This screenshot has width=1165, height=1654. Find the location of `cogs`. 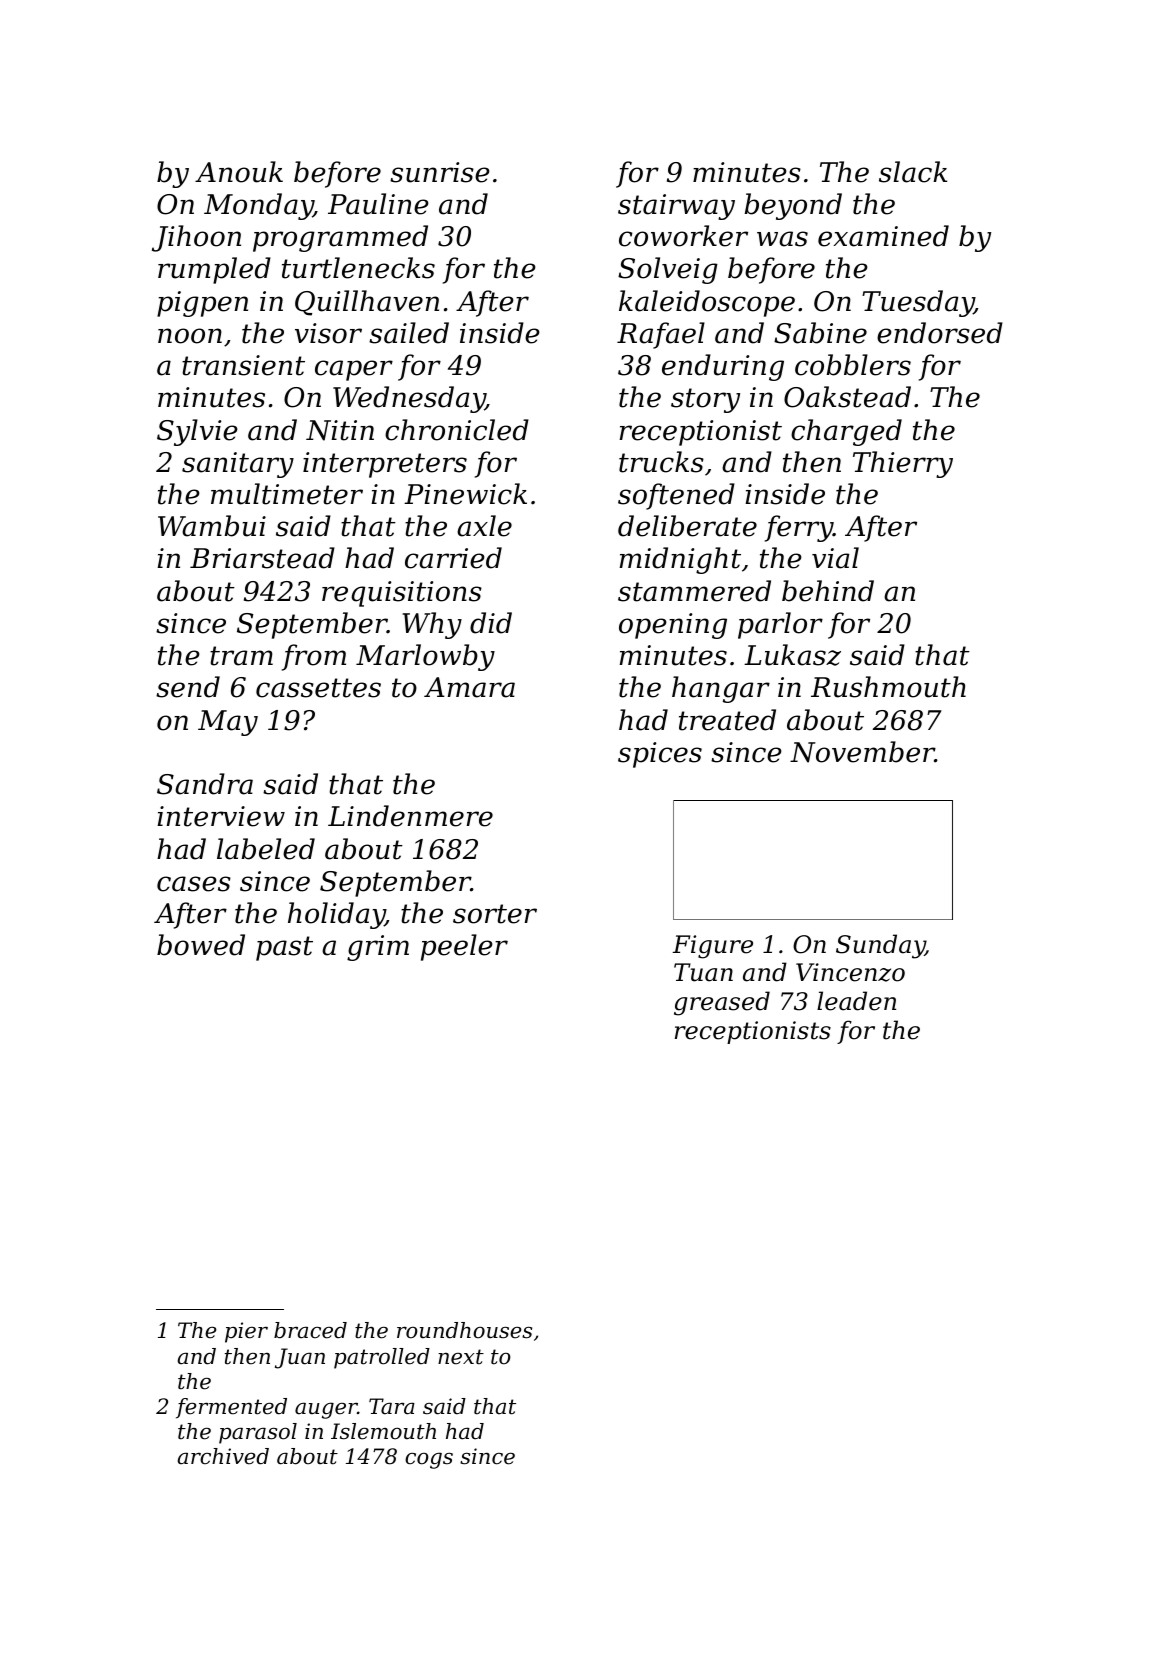

cogs is located at coordinates (429, 1460).
